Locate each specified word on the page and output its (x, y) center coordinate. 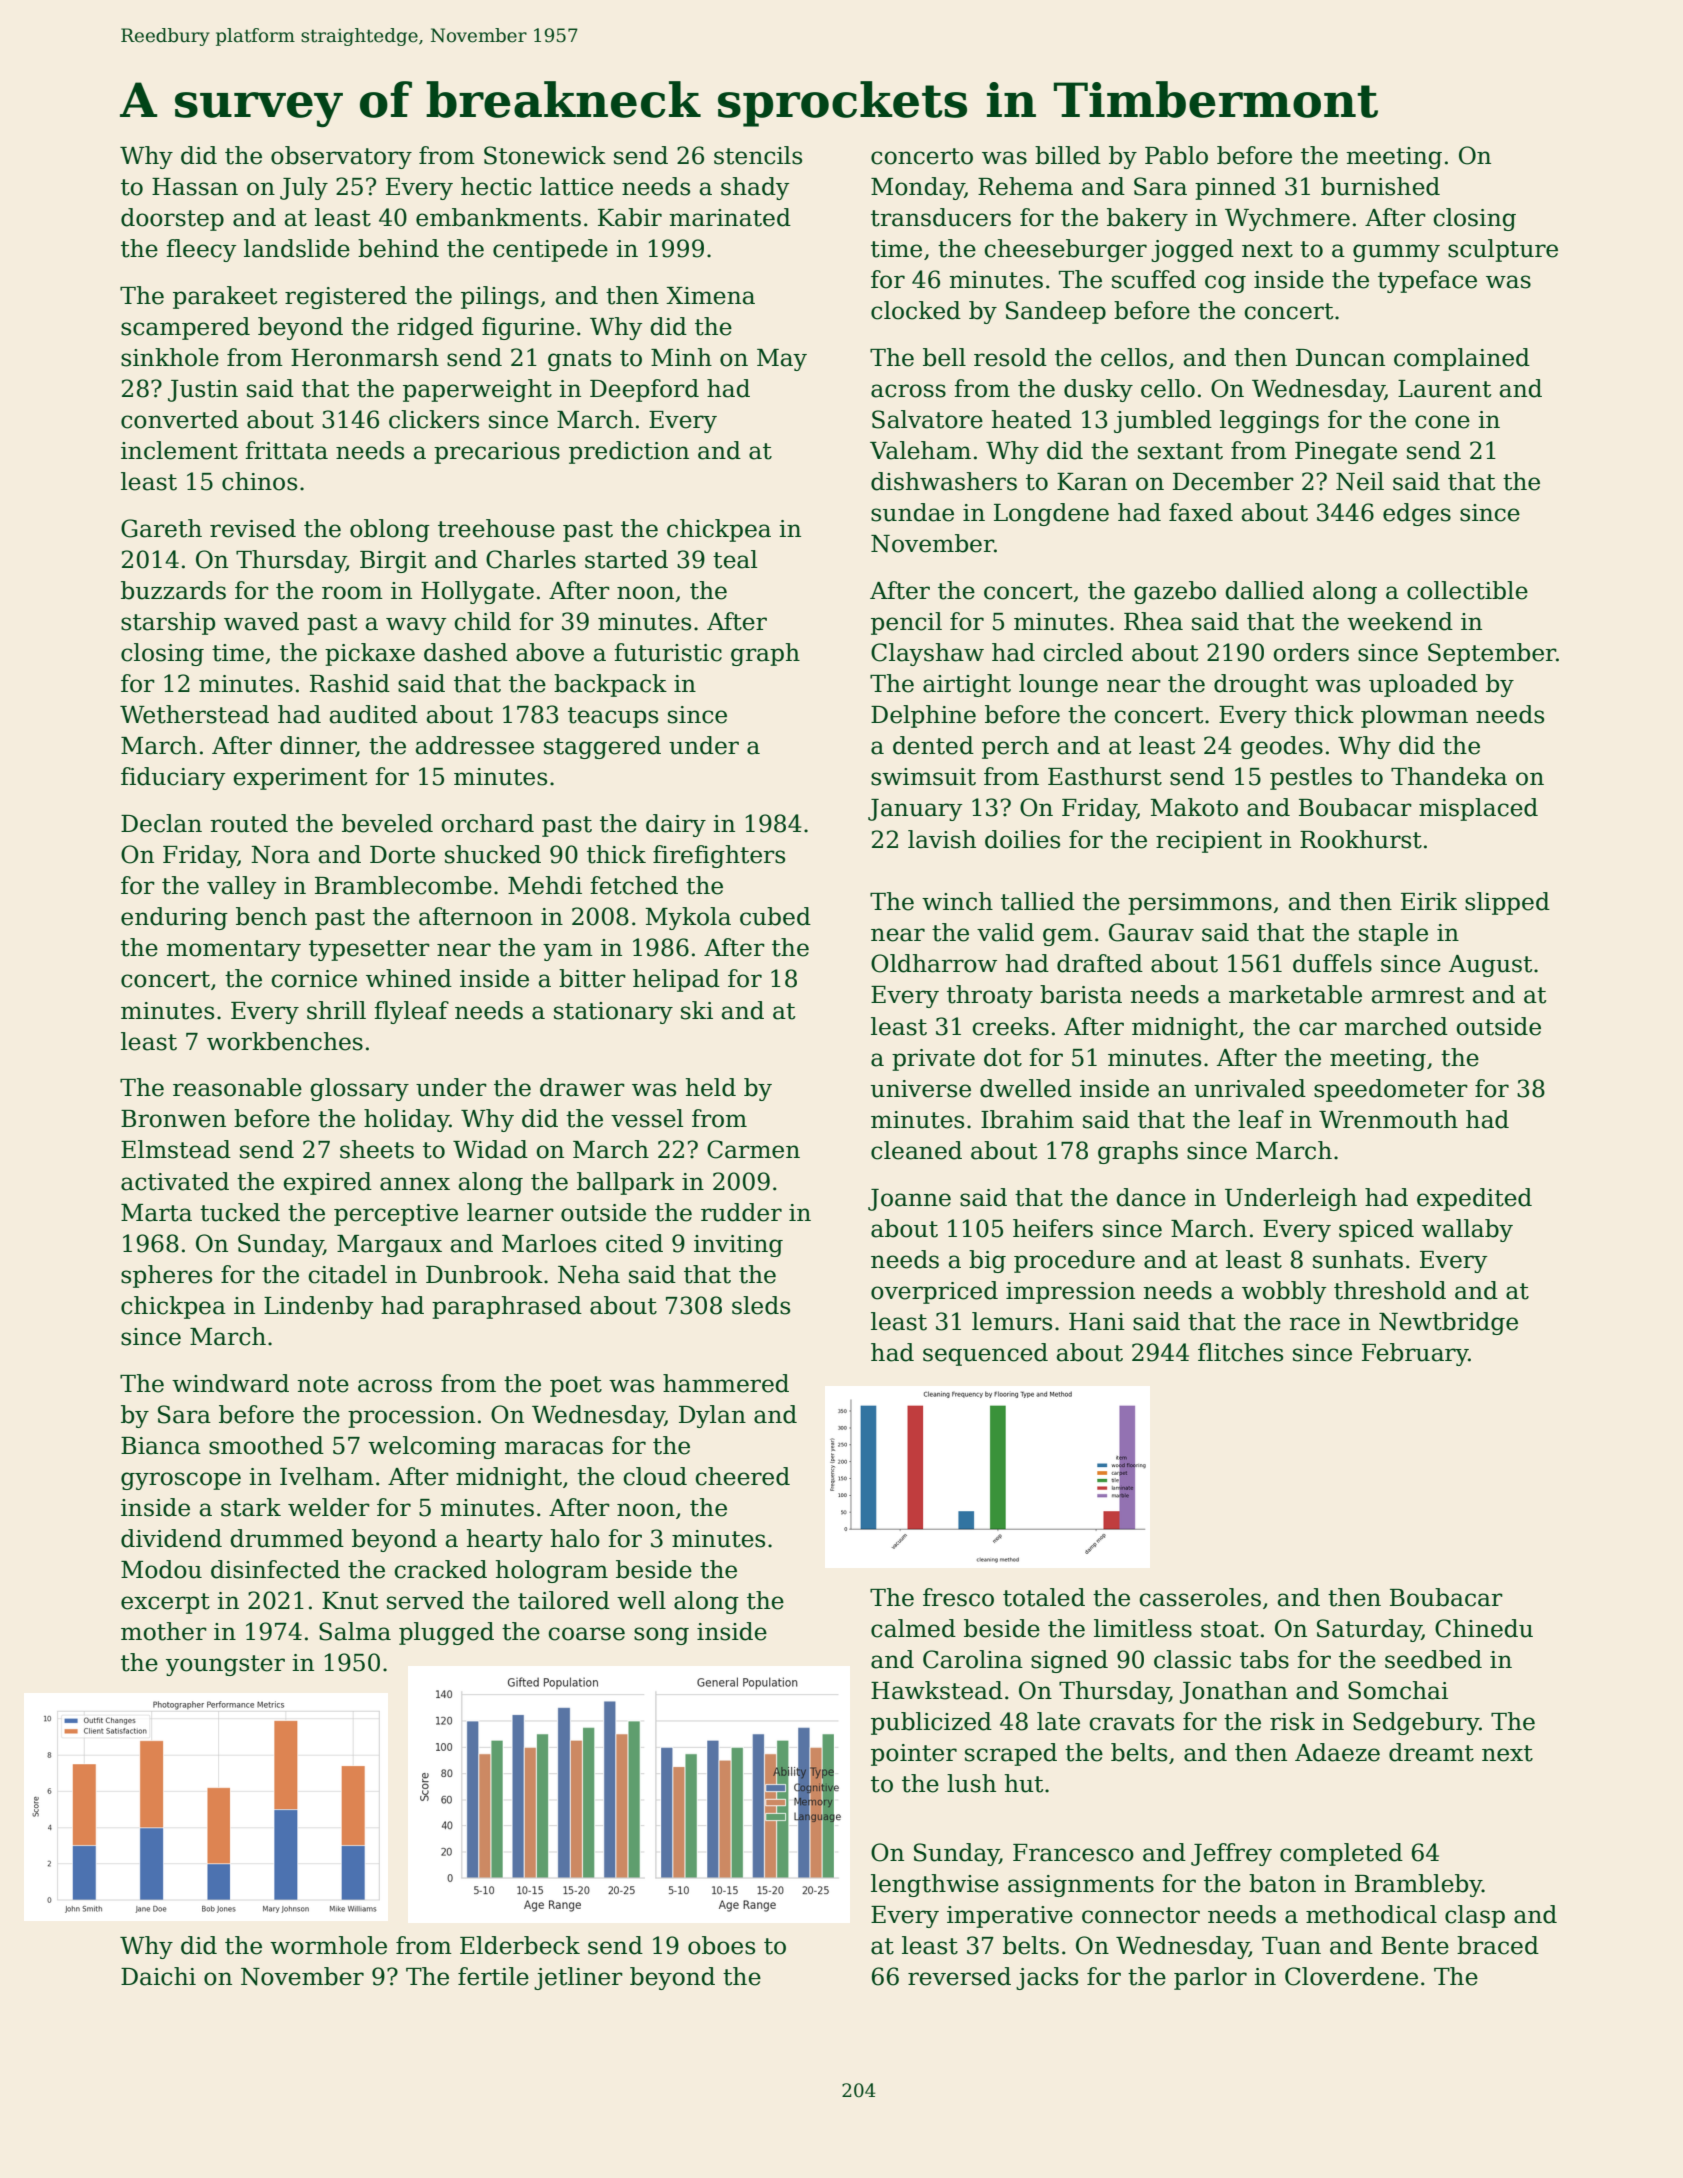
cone (1442, 422)
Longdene (1051, 514)
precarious (497, 453)
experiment (300, 779)
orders (1311, 652)
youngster (225, 1665)
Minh (681, 357)
